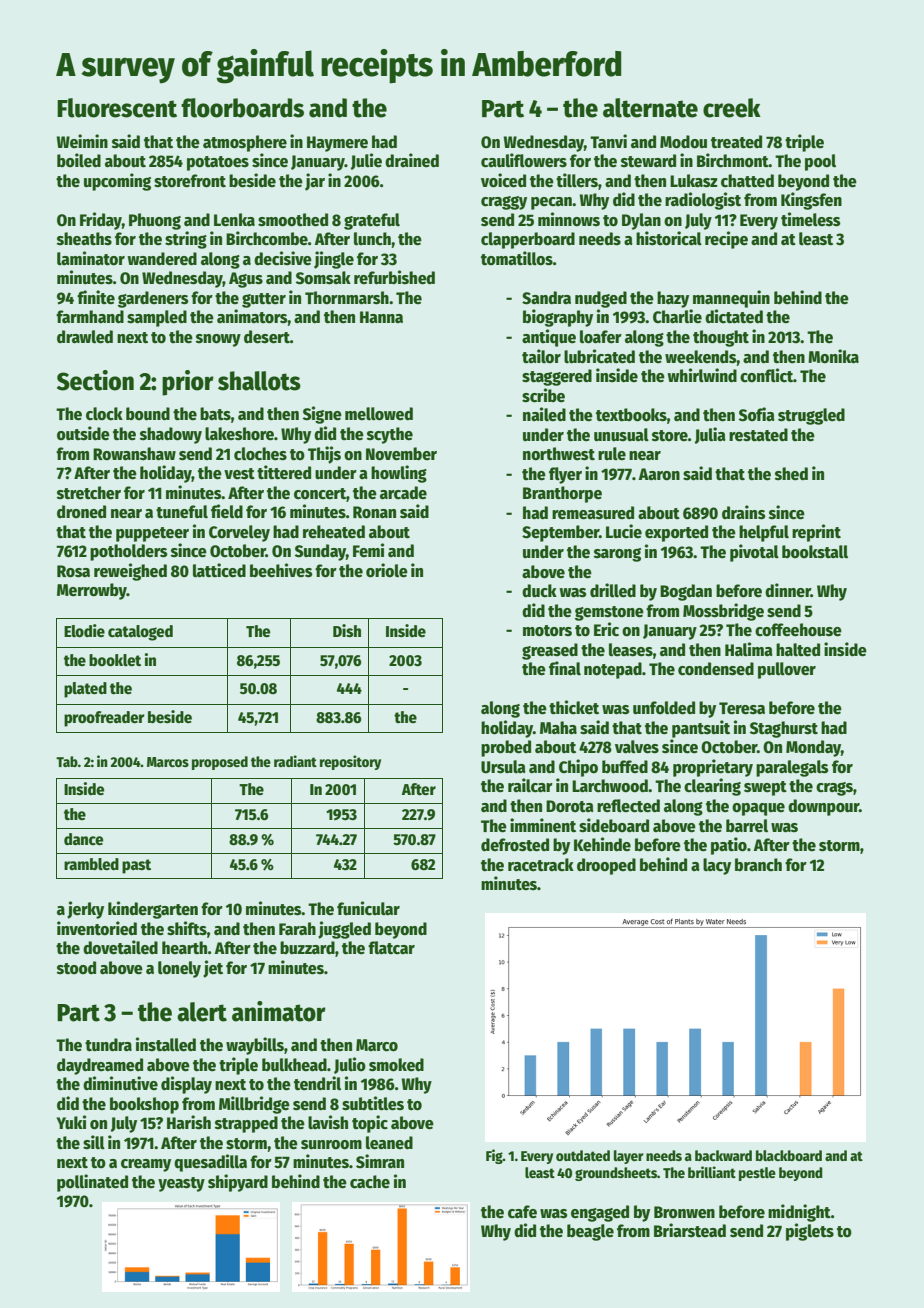  Describe the element at coordinates (574, 707) in the document. I see `thicket` at that location.
